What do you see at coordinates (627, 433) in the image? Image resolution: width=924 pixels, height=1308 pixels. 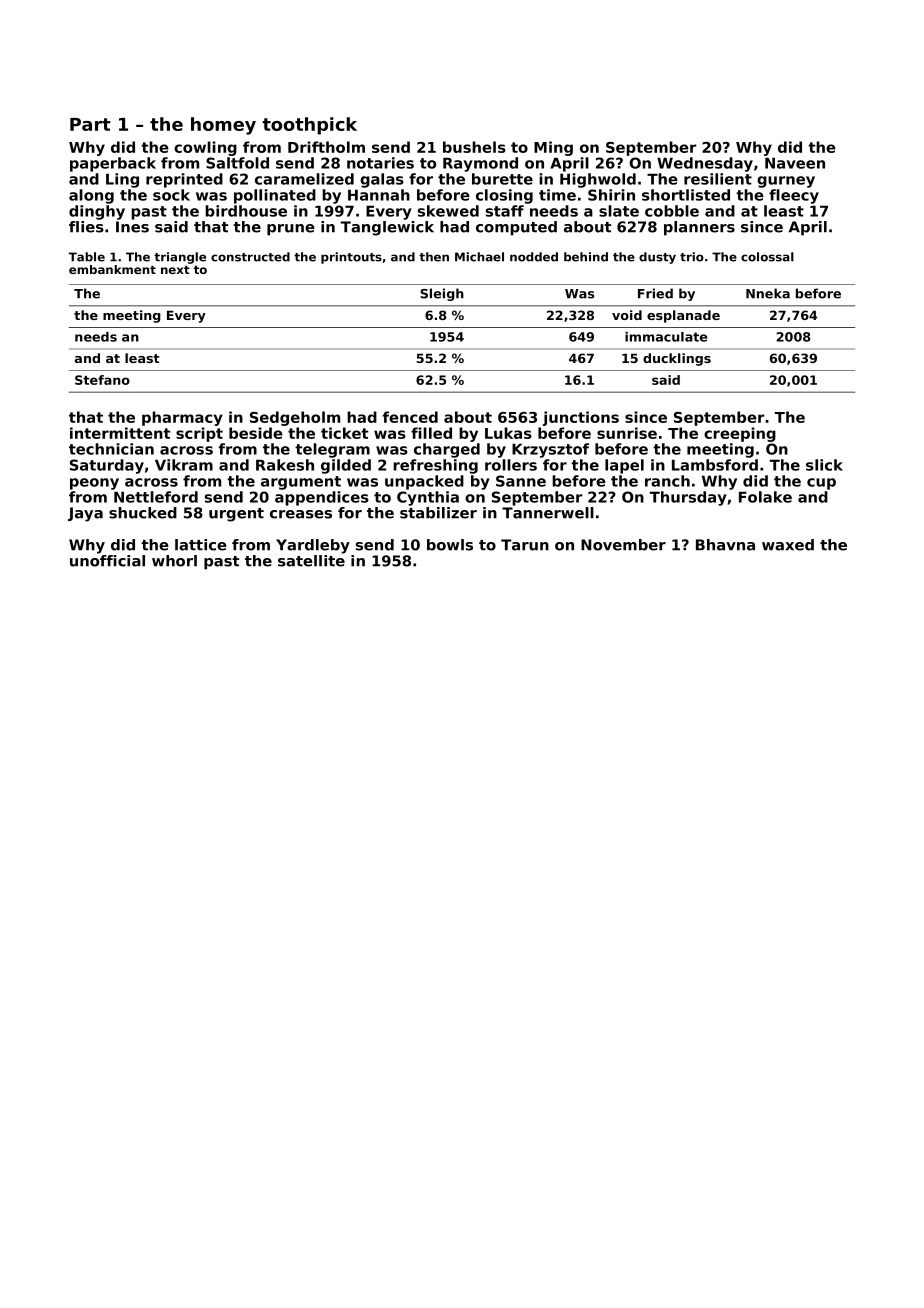 I see `sunrise` at bounding box center [627, 433].
